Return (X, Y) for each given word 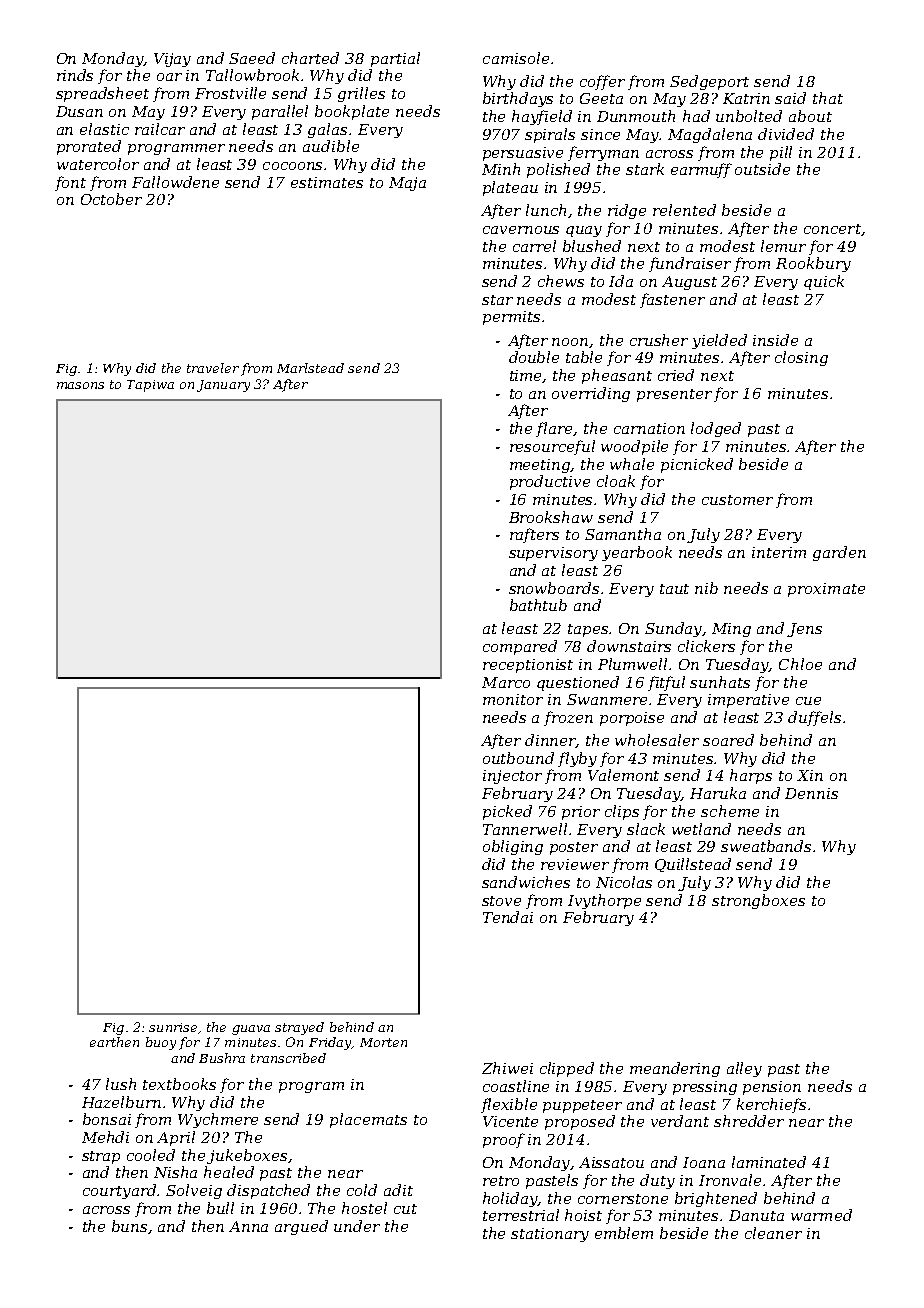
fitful (666, 683)
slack (646, 829)
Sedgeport (709, 82)
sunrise (173, 1027)
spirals (550, 135)
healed (229, 1172)
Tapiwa (150, 386)
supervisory (553, 554)
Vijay (172, 60)
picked (507, 812)
